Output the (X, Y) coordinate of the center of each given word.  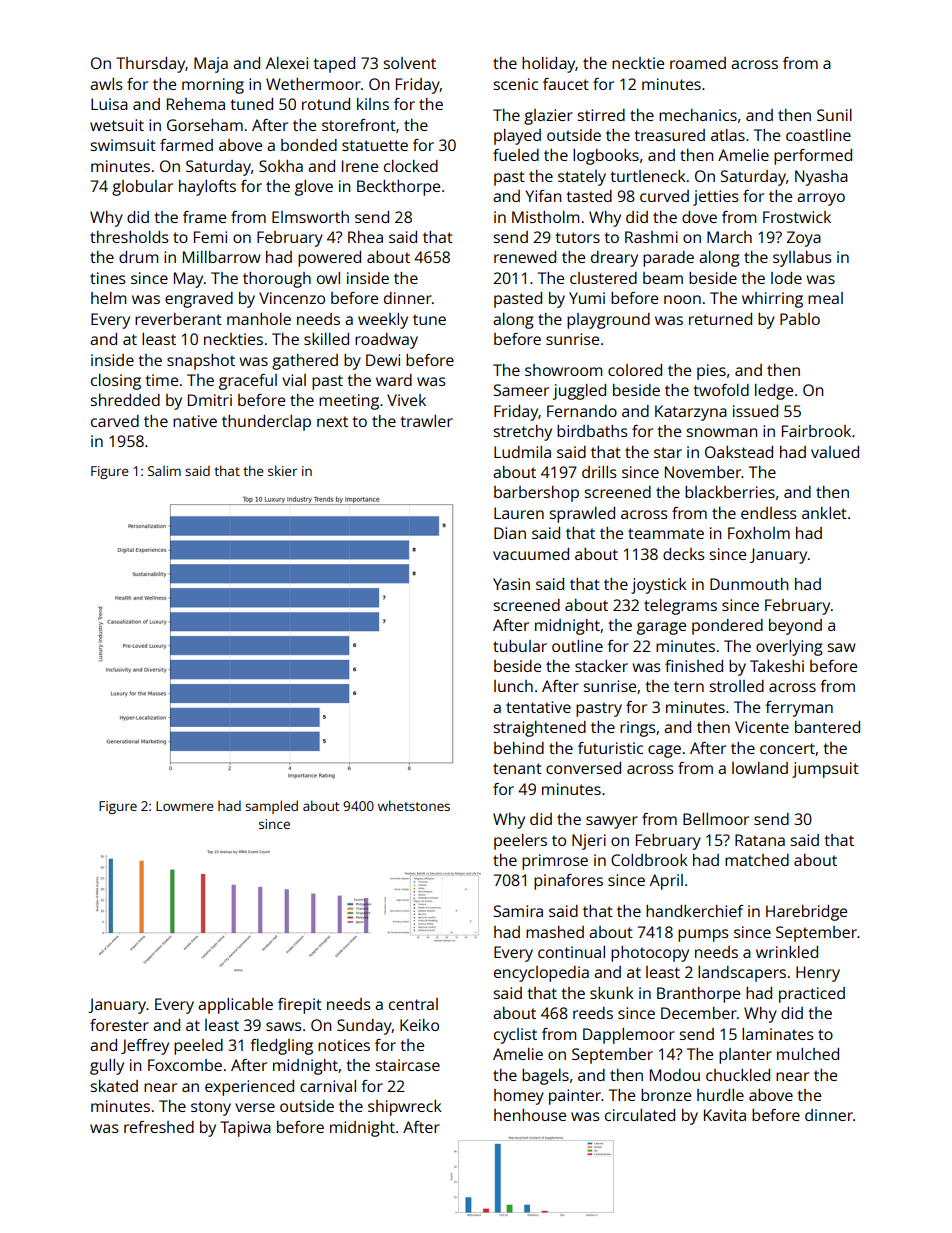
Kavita (725, 1115)
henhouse (530, 1115)
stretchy (523, 433)
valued (835, 452)
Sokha (281, 166)
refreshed (159, 1127)
